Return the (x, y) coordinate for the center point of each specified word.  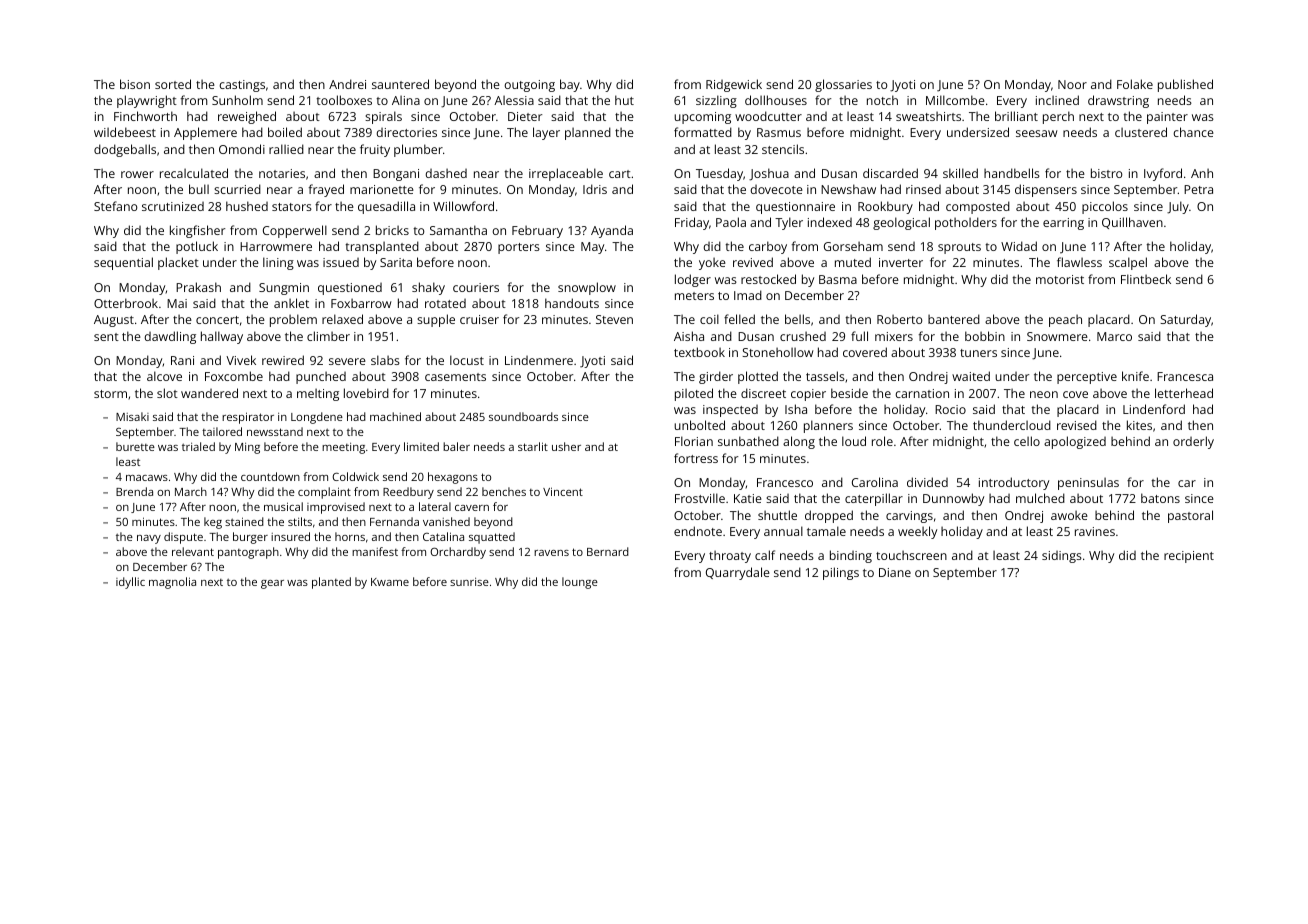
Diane (895, 572)
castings (242, 86)
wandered (209, 393)
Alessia (514, 100)
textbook (699, 352)
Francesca (1185, 376)
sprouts (959, 248)
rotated (445, 303)
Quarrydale (738, 573)
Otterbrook (126, 303)
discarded (890, 173)
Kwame (390, 582)
